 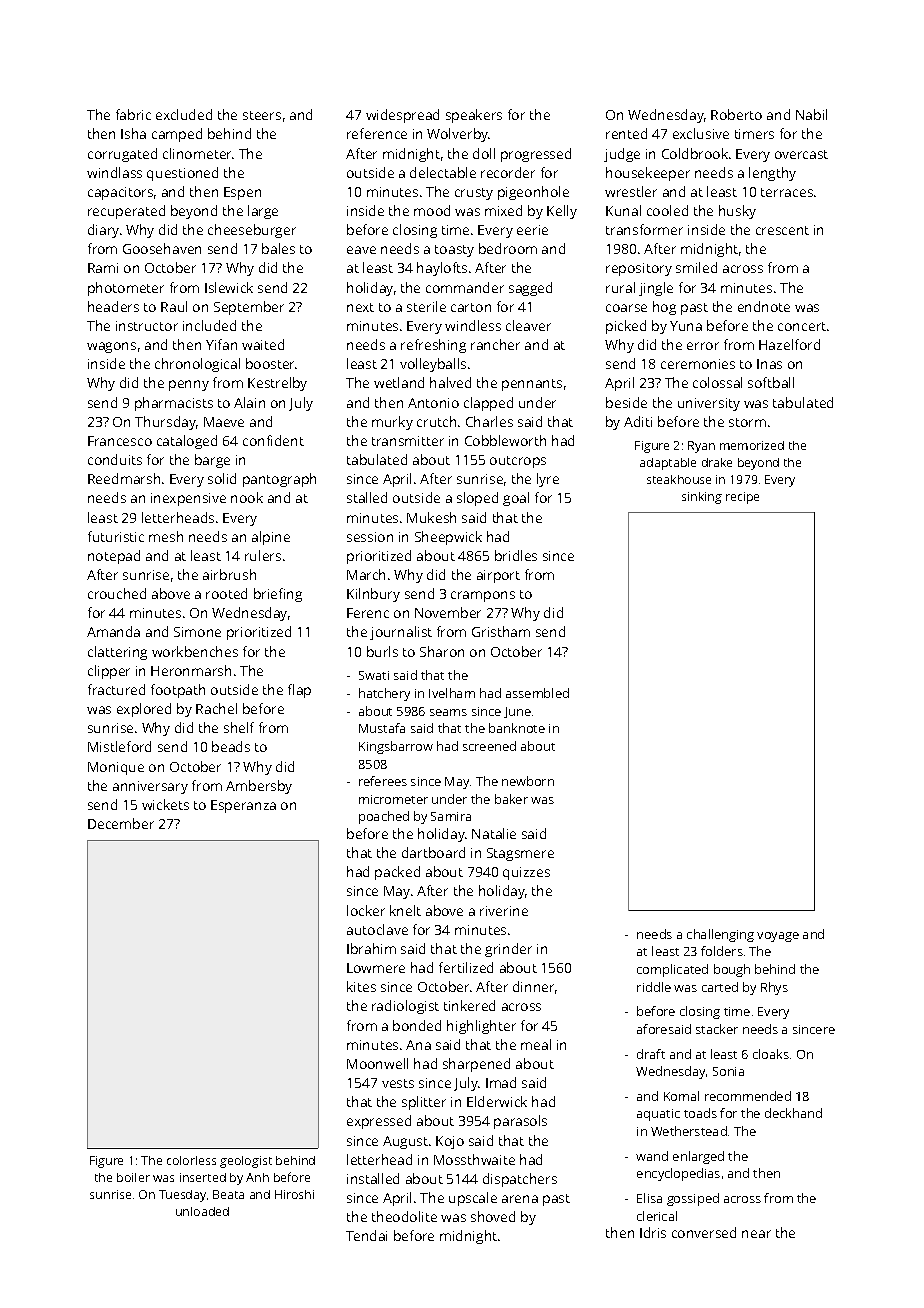 What do you see at coordinates (263, 344) in the page?
I see `waited` at bounding box center [263, 344].
